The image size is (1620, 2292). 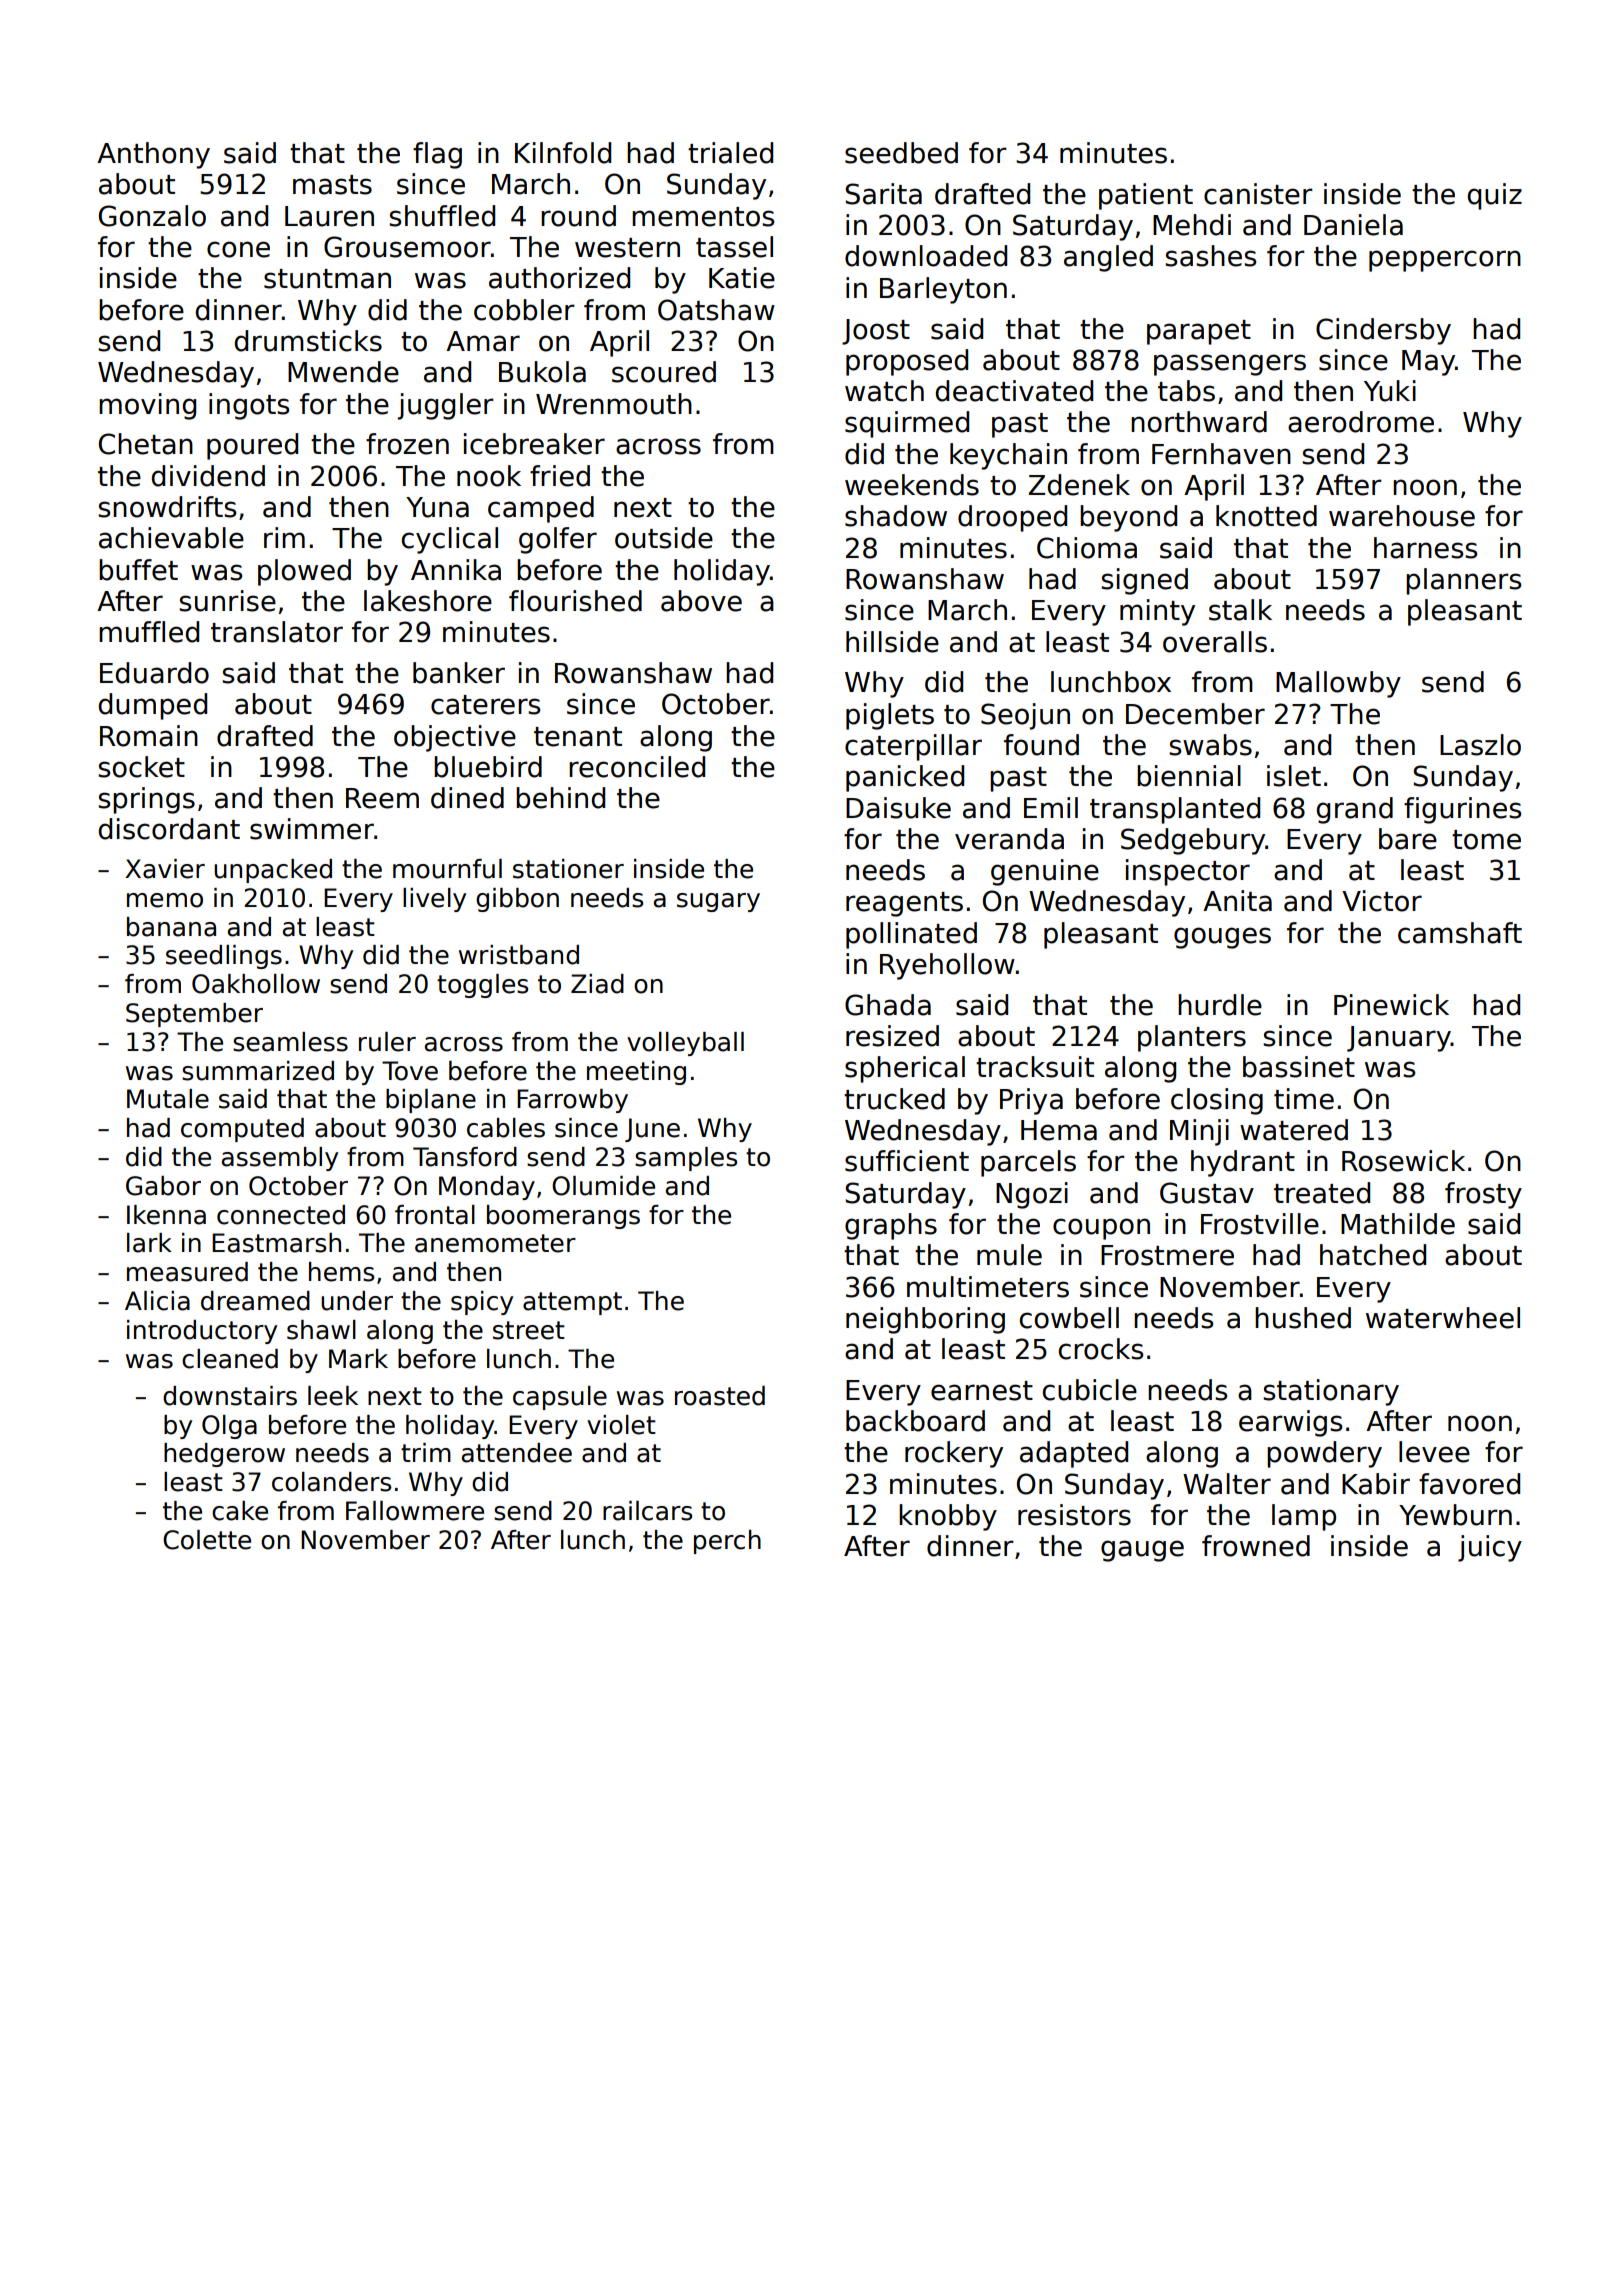 What do you see at coordinates (1338, 684) in the page?
I see `Mallowby` at bounding box center [1338, 684].
